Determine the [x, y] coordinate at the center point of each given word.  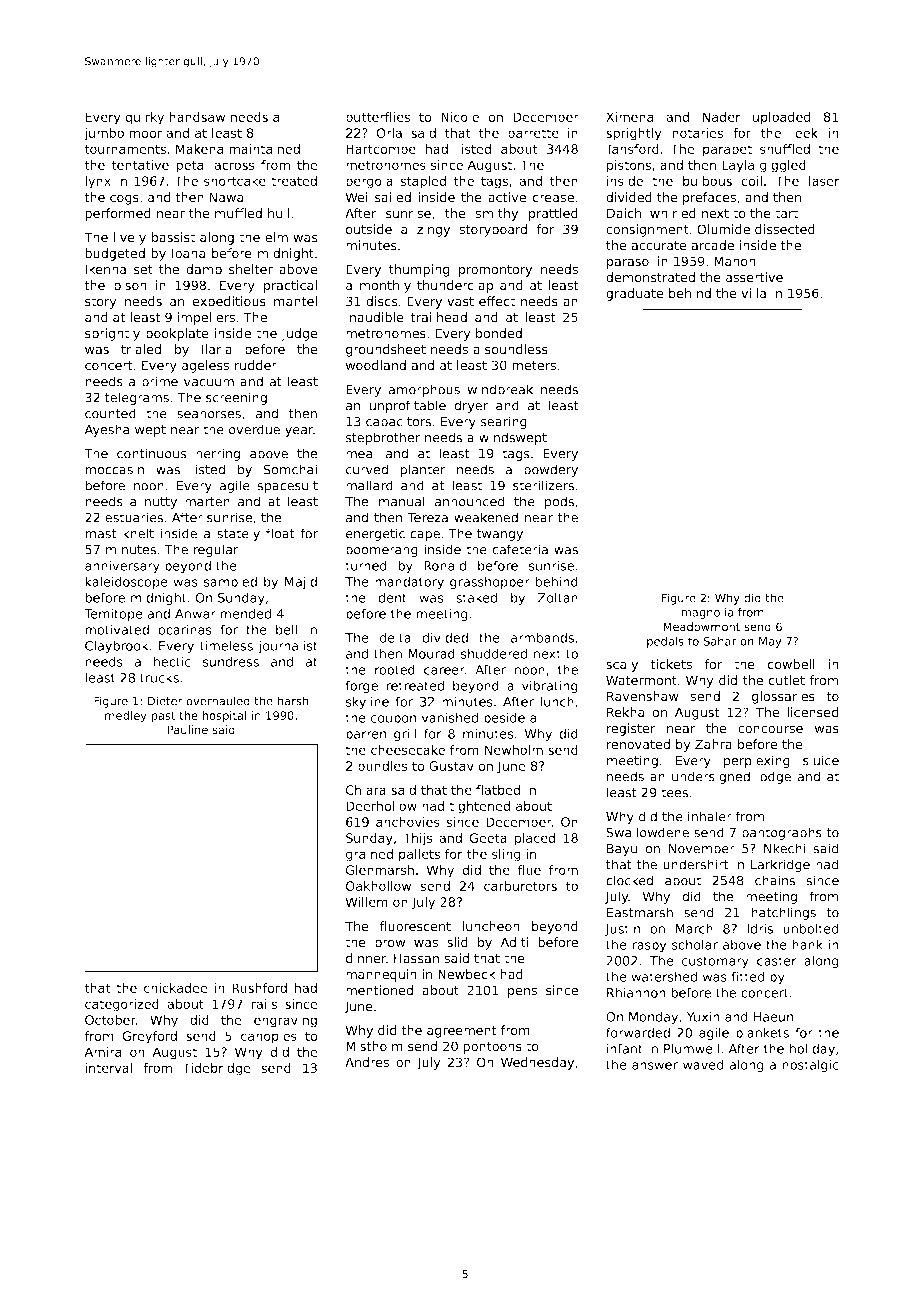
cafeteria [520, 549]
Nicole [460, 117]
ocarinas [185, 629]
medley [126, 716]
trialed [141, 349]
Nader [721, 117]
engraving [285, 1021]
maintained [264, 149]
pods [559, 502]
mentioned [379, 990]
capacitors [398, 422]
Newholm [514, 750]
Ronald [445, 565]
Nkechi [784, 848]
